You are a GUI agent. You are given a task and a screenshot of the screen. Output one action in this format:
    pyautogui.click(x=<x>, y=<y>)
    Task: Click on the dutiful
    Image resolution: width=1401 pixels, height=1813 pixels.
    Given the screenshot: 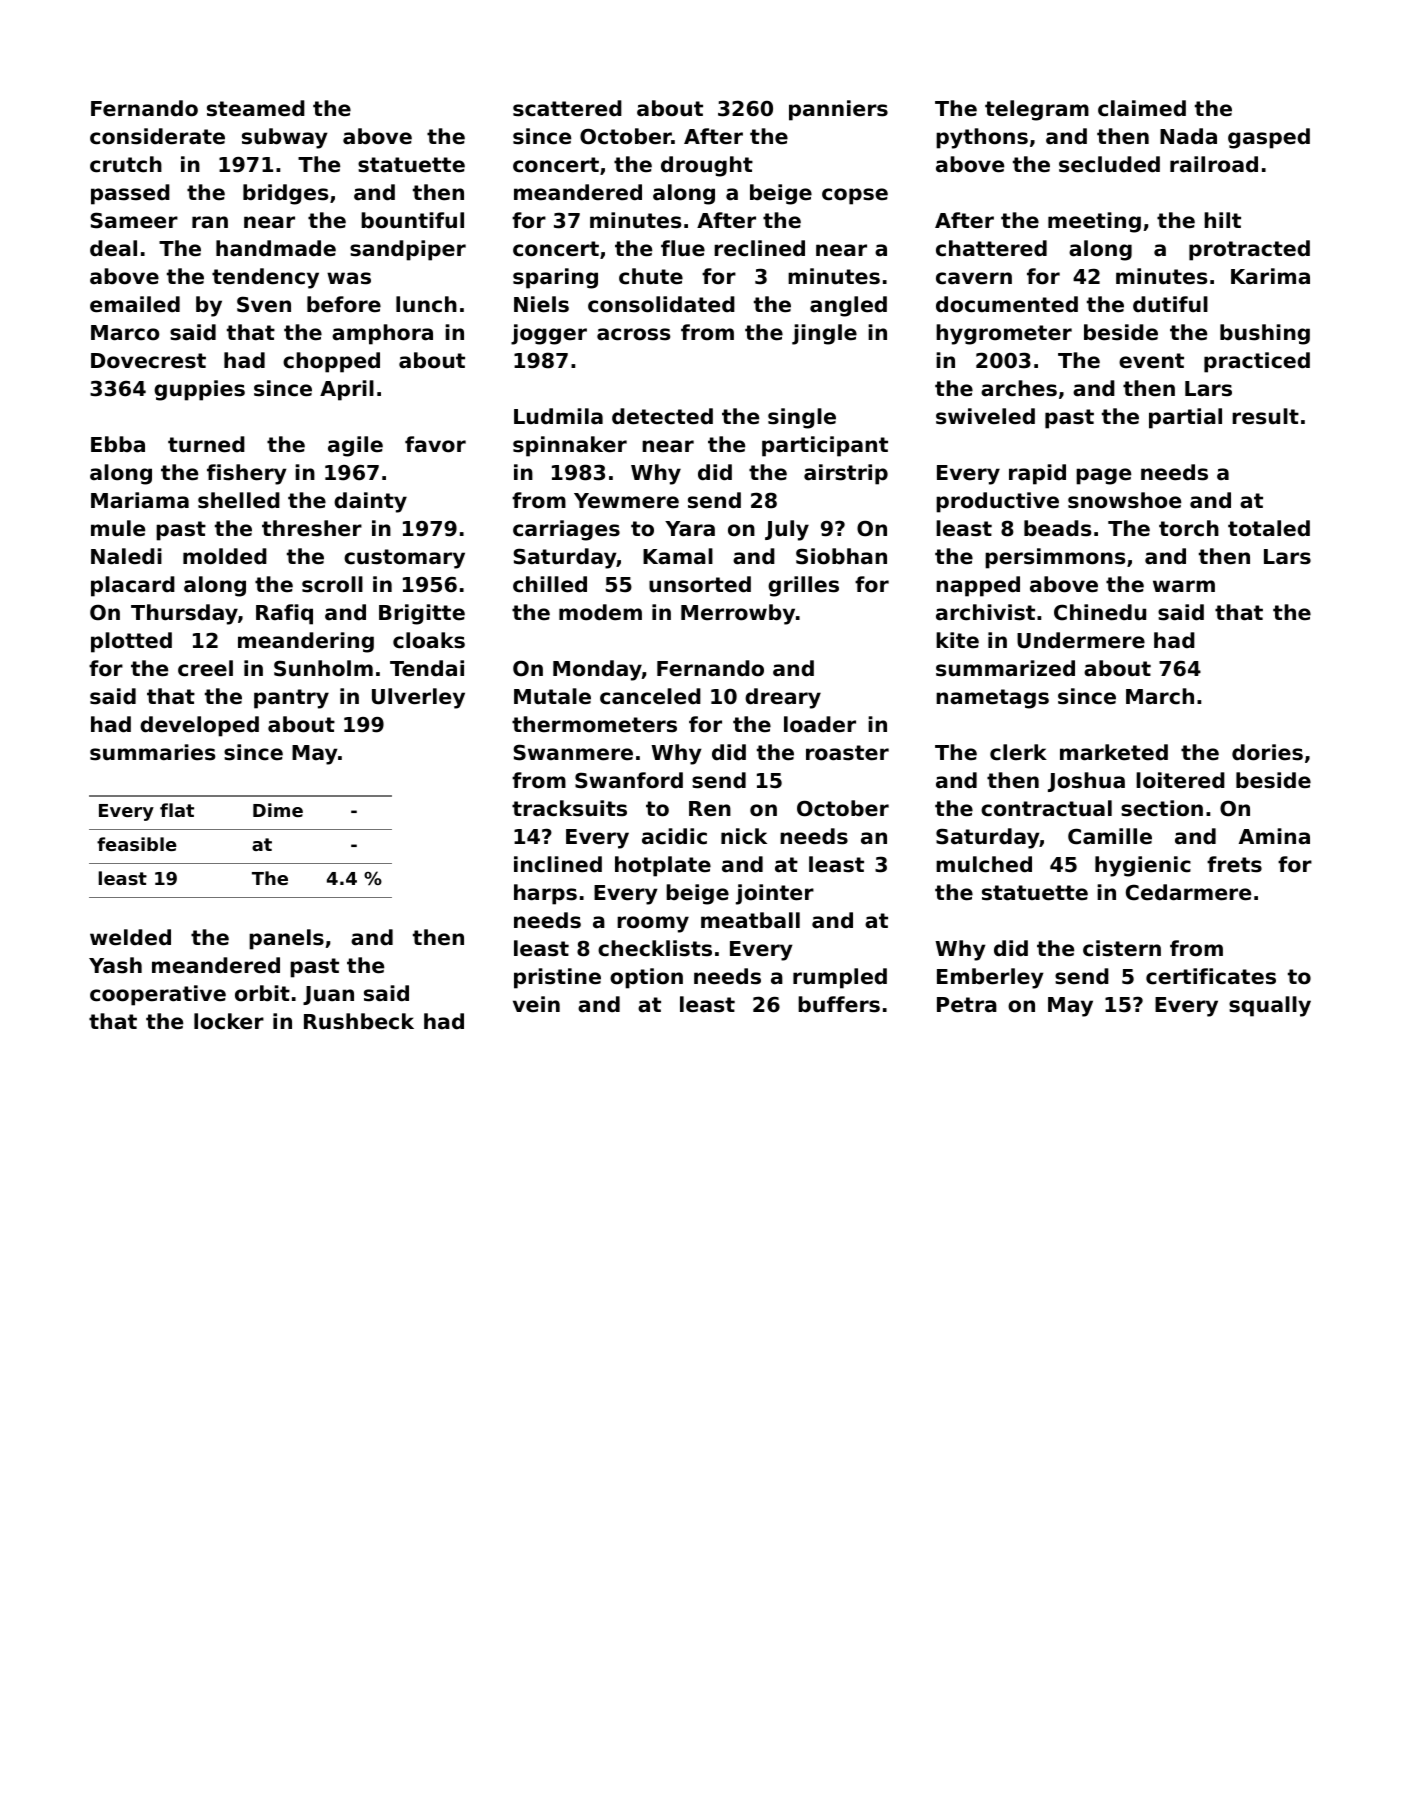 What is the action you would take?
    pyautogui.click(x=1170, y=304)
